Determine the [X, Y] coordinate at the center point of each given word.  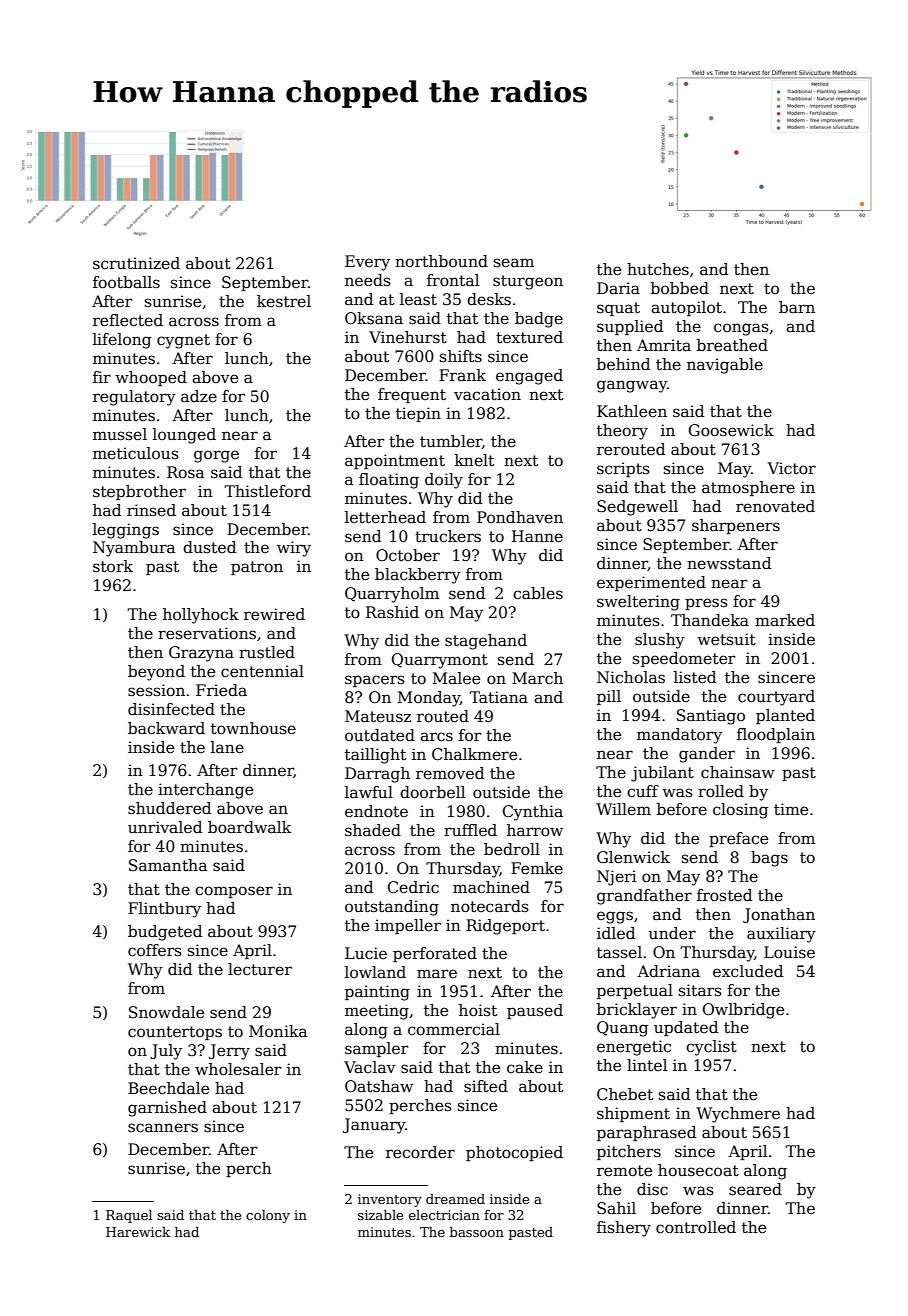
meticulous [136, 453]
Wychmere [738, 1115]
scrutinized [136, 263]
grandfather [644, 897]
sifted [486, 1086]
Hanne [537, 536]
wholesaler [238, 1069]
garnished [167, 1109]
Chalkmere [474, 754]
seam [514, 262]
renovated [775, 506]
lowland [375, 972]
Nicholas [631, 677]
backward [166, 728]
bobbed [680, 288]
